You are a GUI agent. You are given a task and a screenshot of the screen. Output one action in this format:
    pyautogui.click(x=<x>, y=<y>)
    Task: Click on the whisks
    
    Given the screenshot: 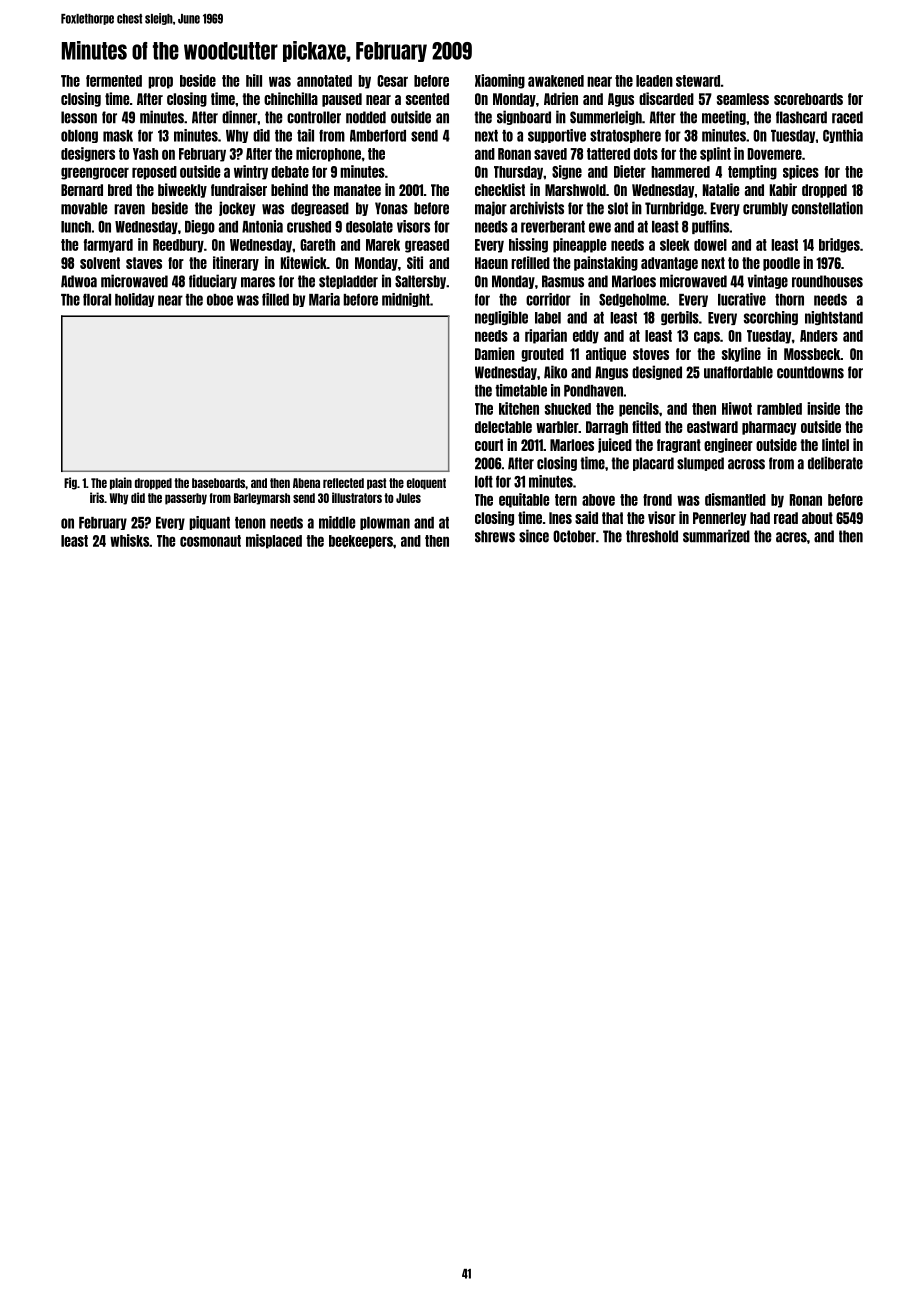 What is the action you would take?
    pyautogui.click(x=129, y=540)
